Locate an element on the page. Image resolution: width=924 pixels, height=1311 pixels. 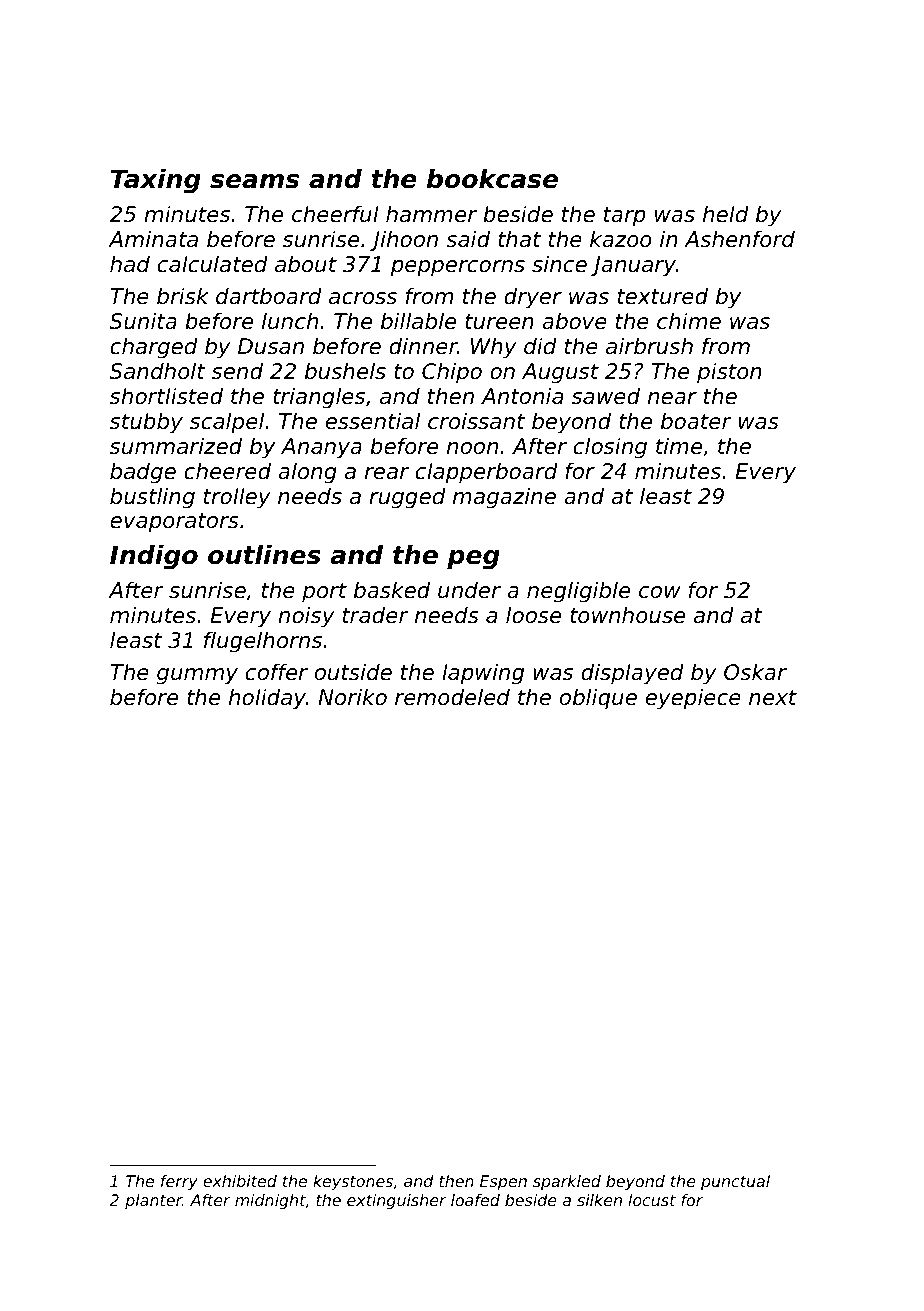
exhibited is located at coordinates (240, 1181).
